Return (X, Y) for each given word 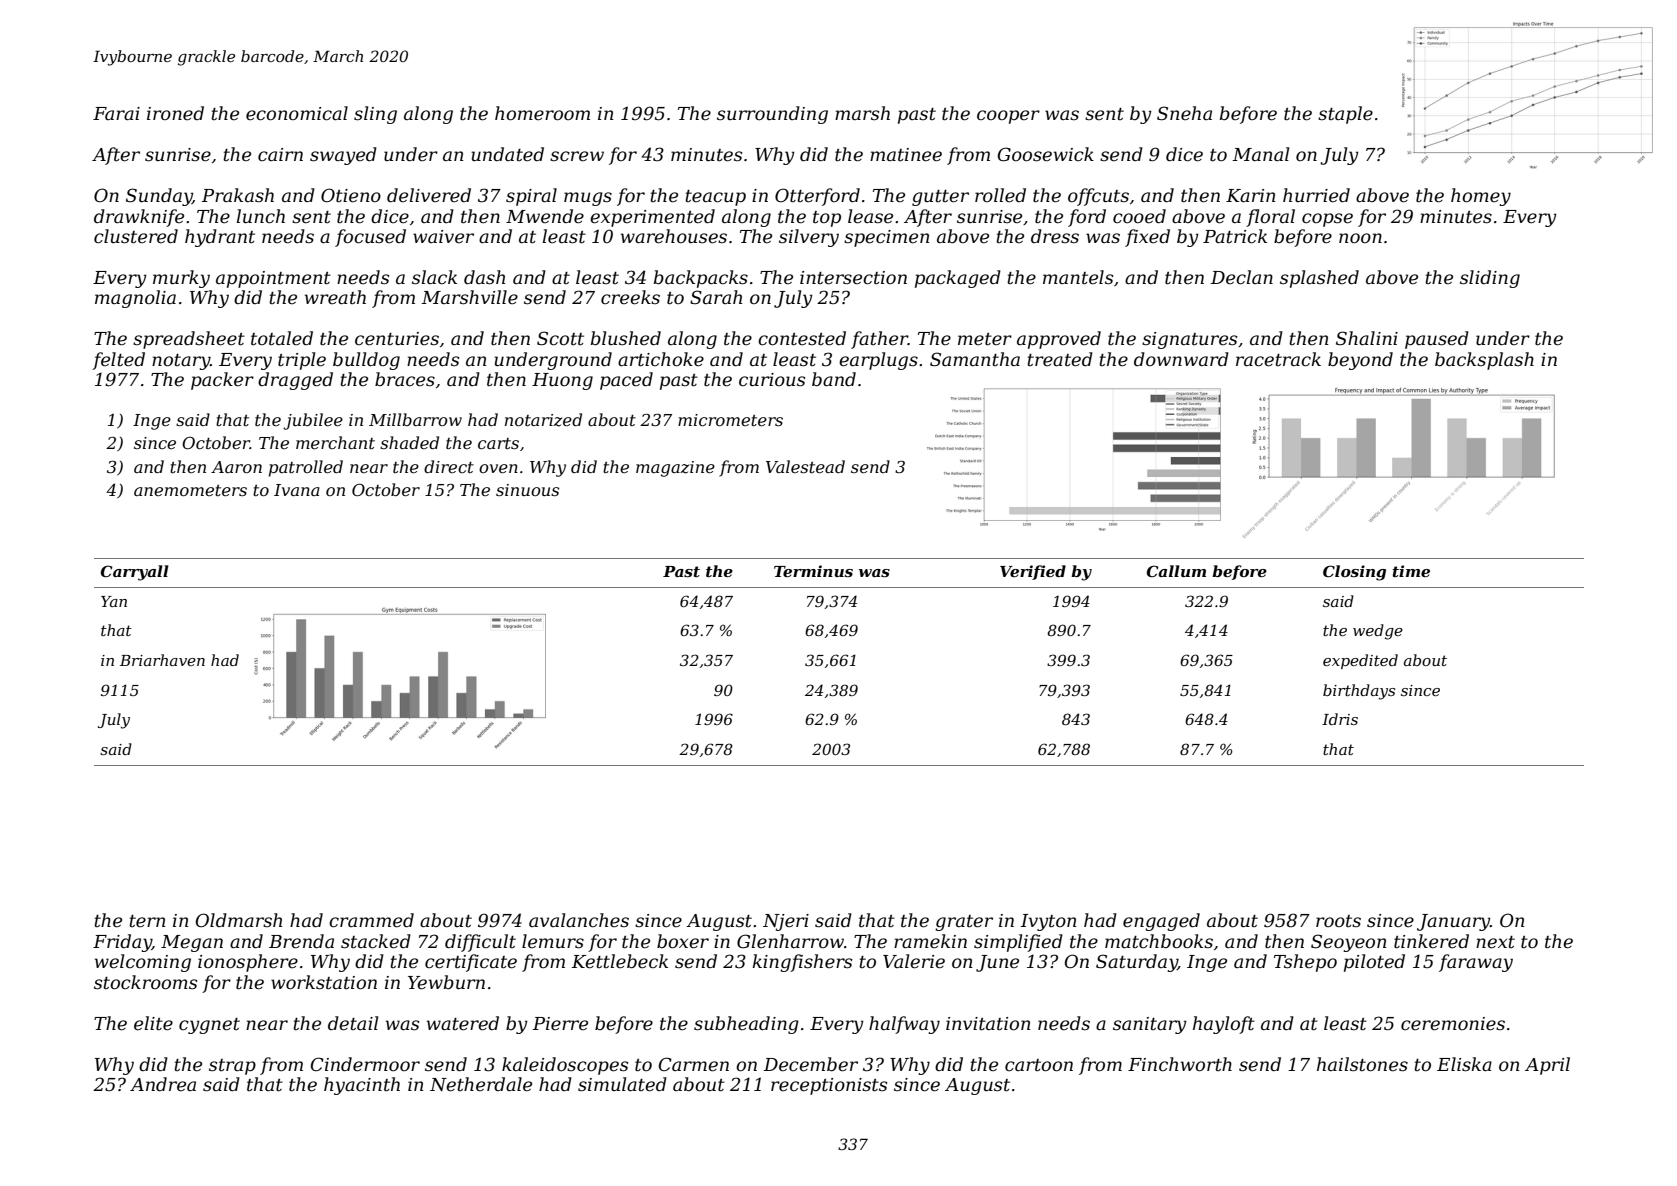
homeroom (542, 113)
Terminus (813, 571)
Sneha (1184, 113)
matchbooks (1159, 941)
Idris (1340, 719)
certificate (471, 963)
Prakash (238, 195)
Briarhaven (162, 660)
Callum (1176, 571)
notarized (543, 420)
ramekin (930, 941)
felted (118, 361)
